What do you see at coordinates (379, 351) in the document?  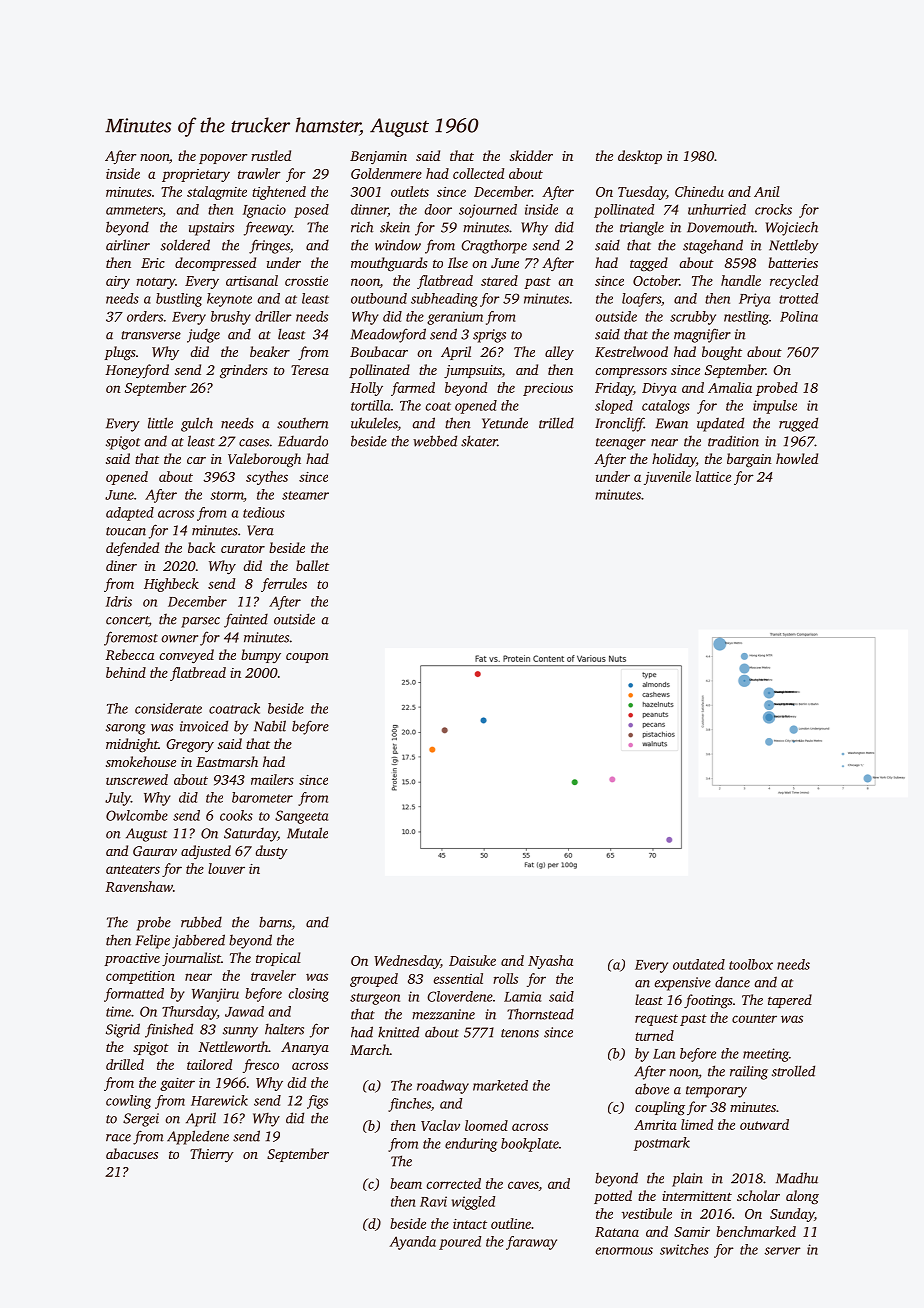 I see `Boubacar` at bounding box center [379, 351].
